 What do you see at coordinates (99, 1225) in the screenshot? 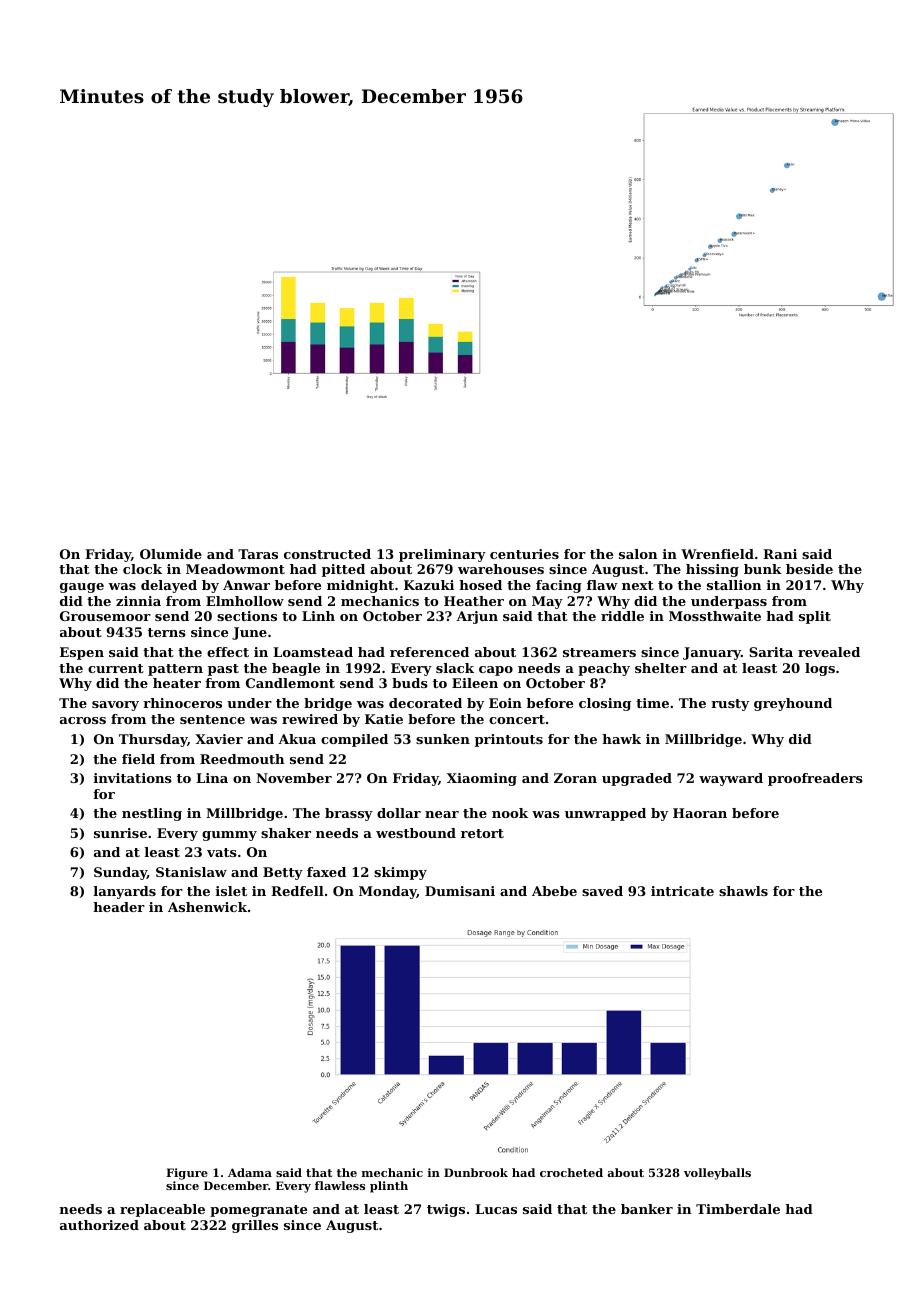
I see `authorized` at bounding box center [99, 1225].
